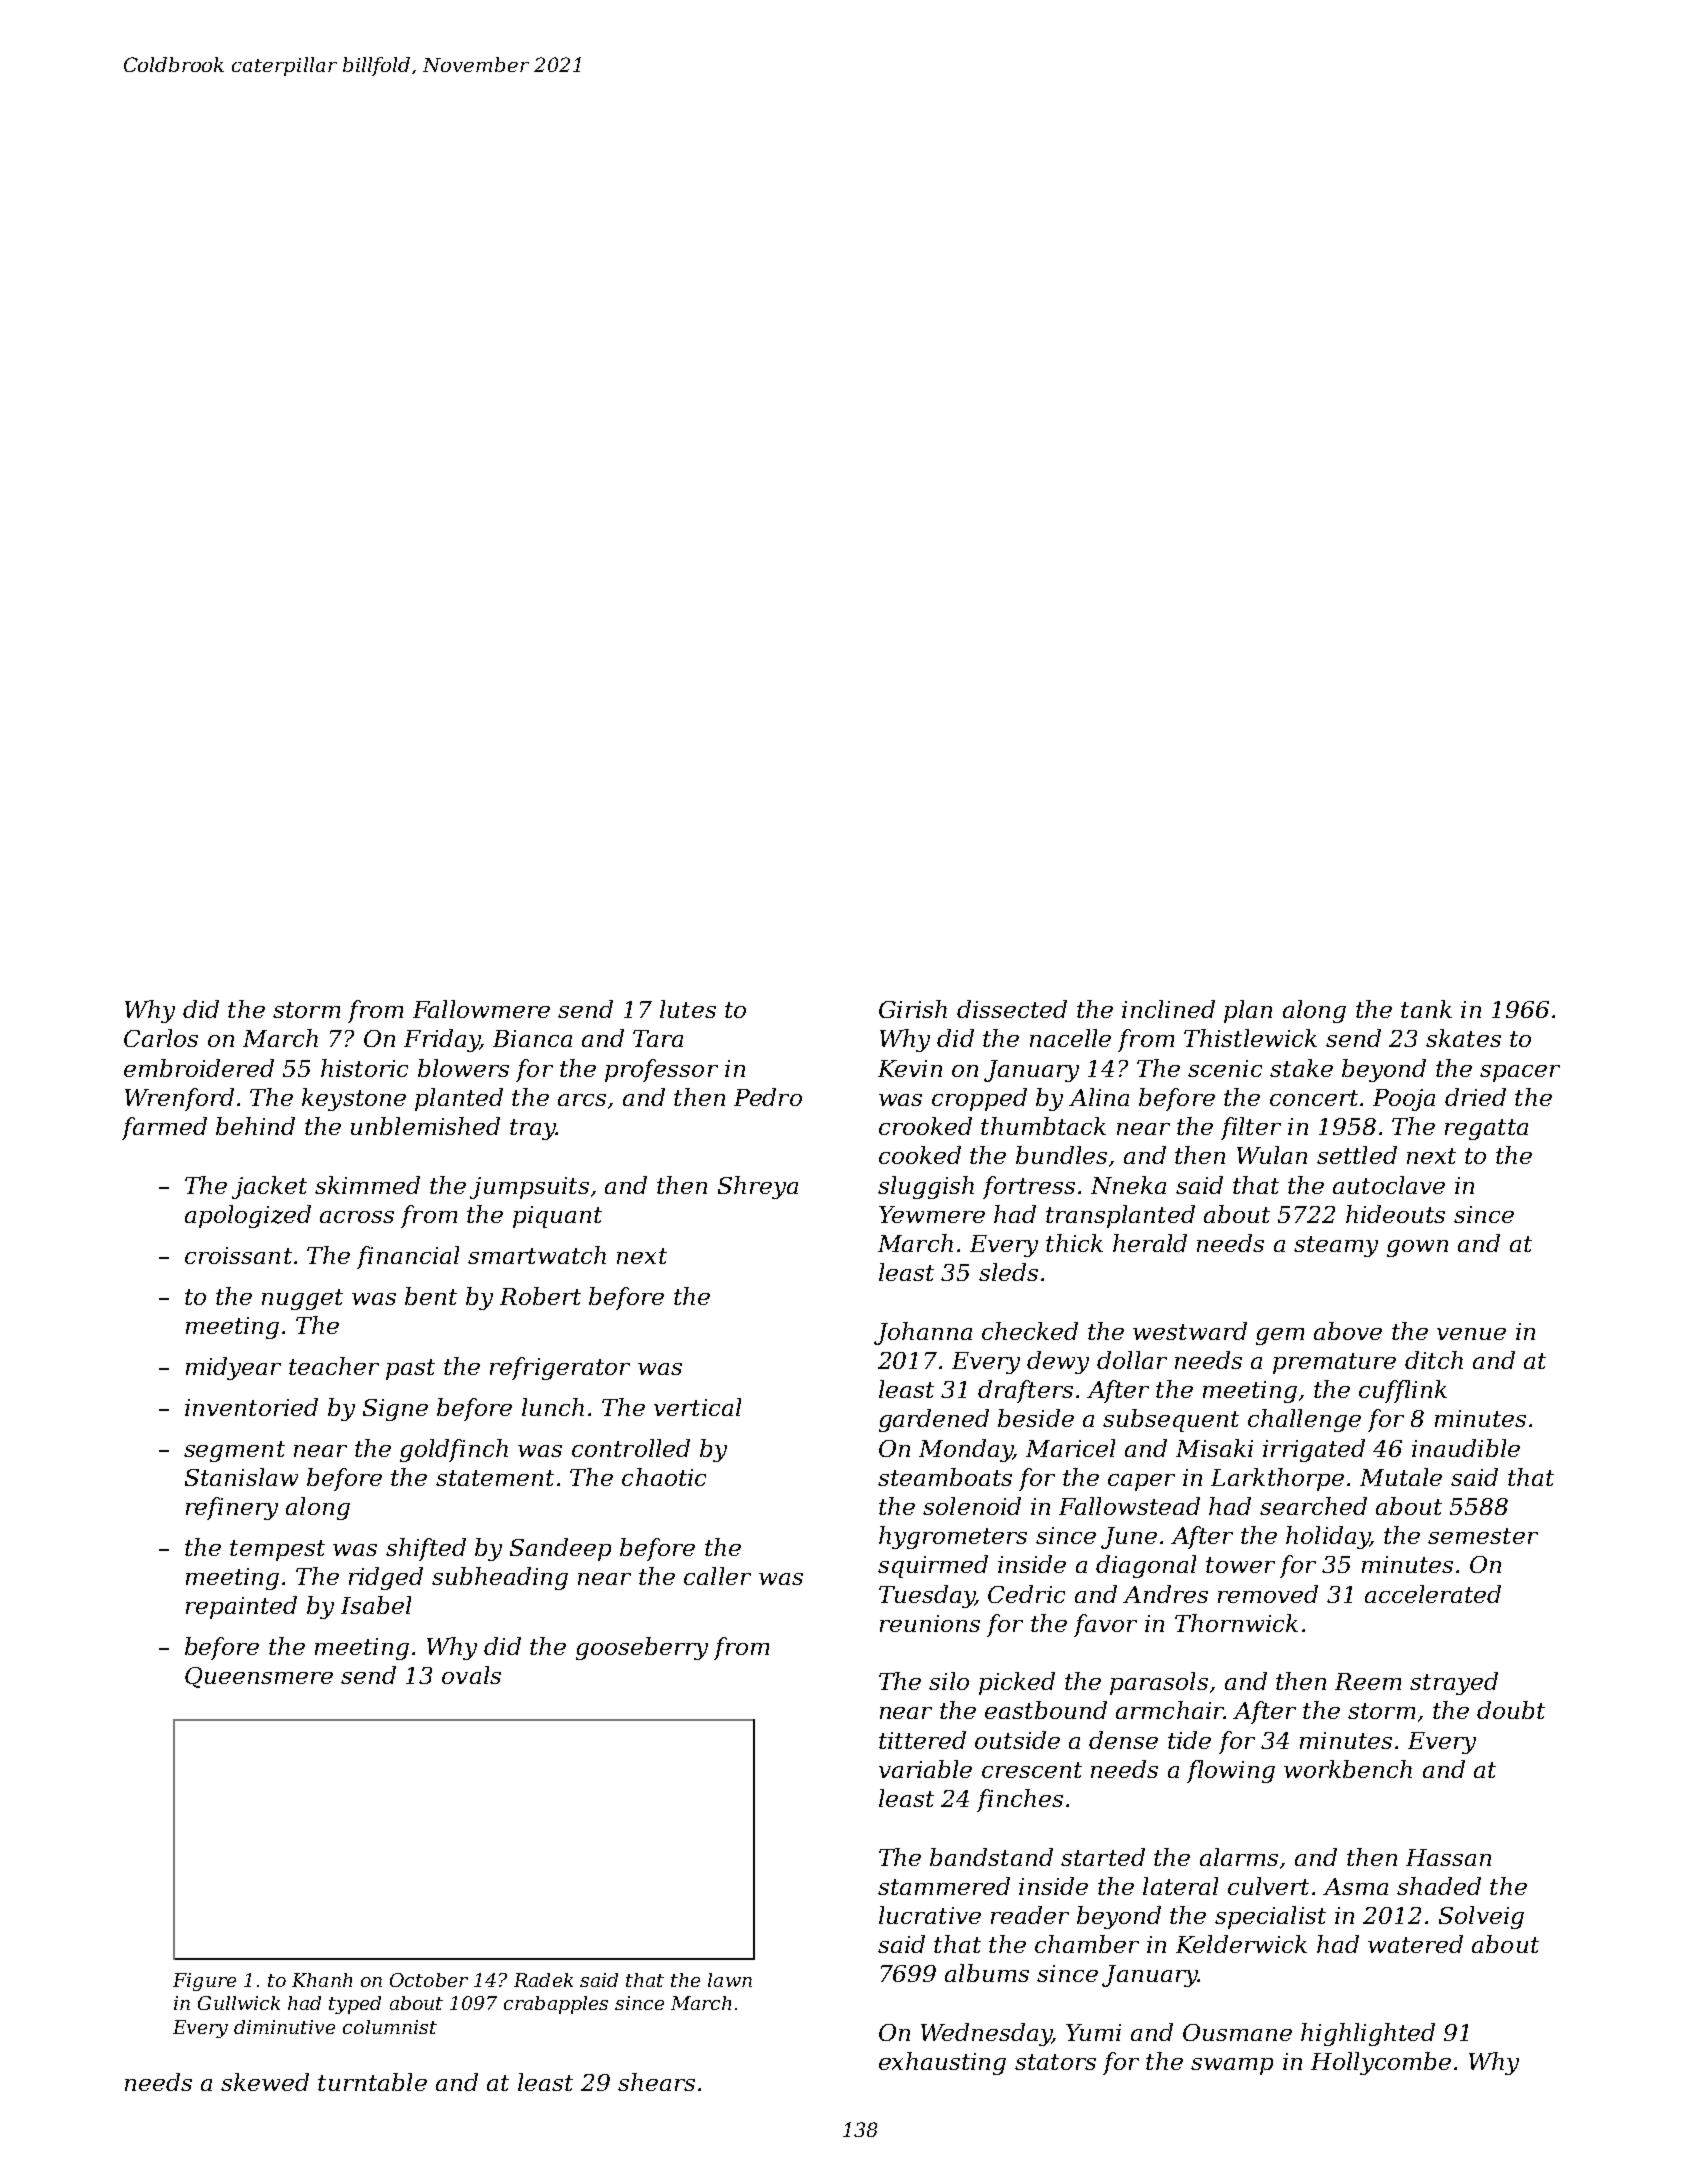  What do you see at coordinates (1250, 1038) in the screenshot?
I see `Thistlewick` at bounding box center [1250, 1038].
